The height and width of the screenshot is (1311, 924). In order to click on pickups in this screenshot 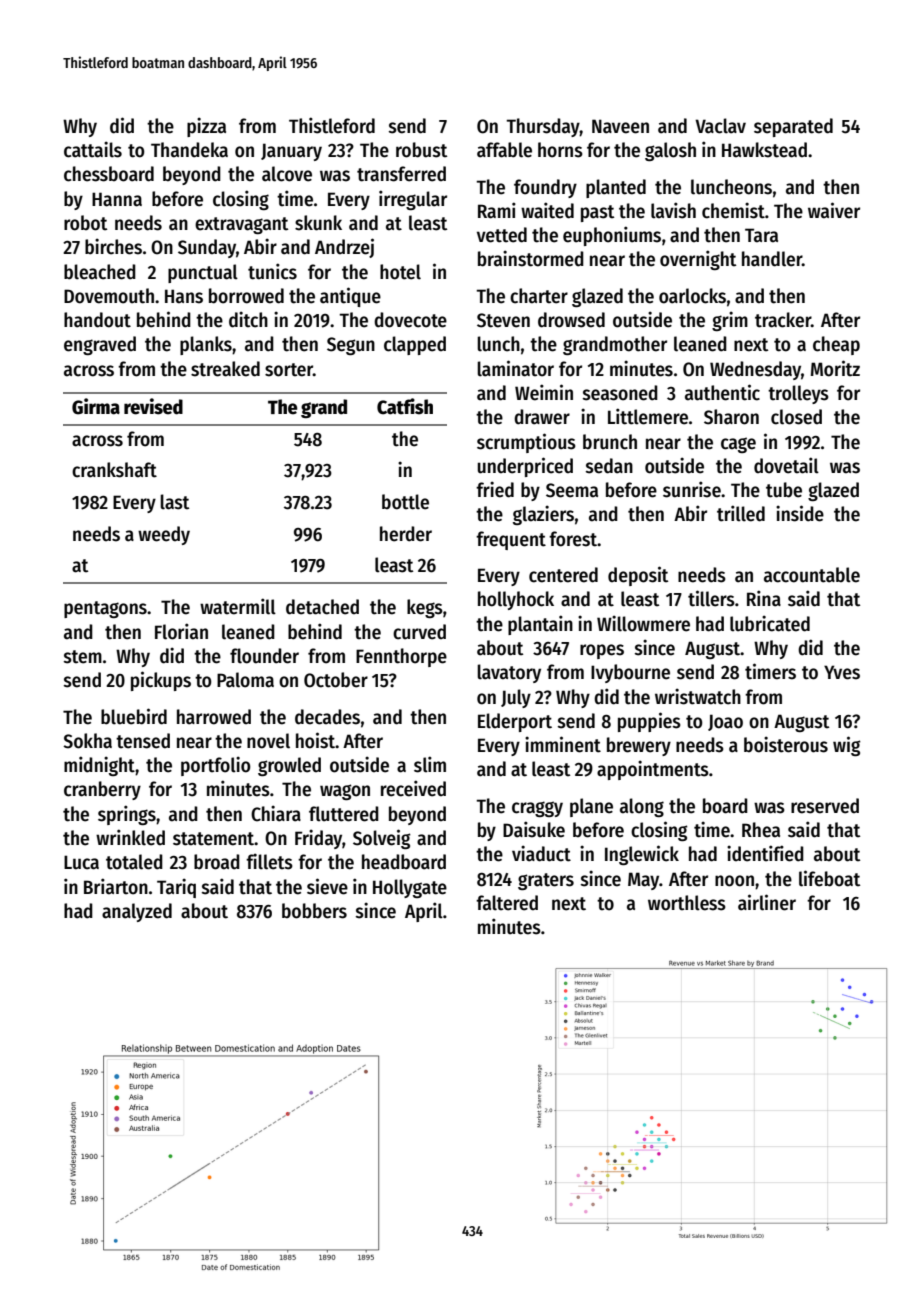, I will do `click(161, 681)`.
